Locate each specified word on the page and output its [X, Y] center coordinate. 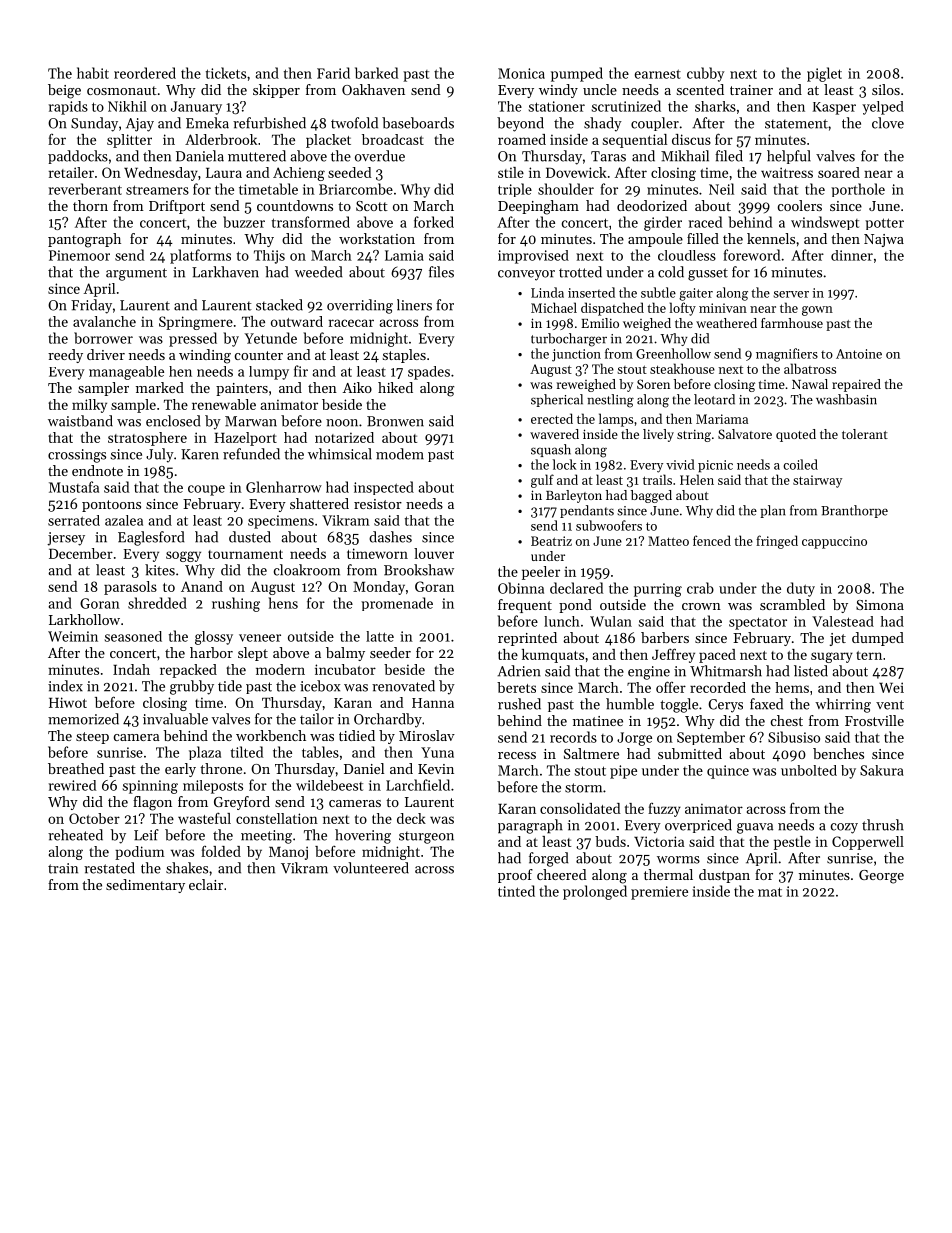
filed [729, 156]
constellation [277, 818]
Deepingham [538, 207]
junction [576, 355]
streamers [157, 190]
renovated [403, 686]
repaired [856, 385]
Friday [91, 306]
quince [728, 772]
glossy [214, 638]
